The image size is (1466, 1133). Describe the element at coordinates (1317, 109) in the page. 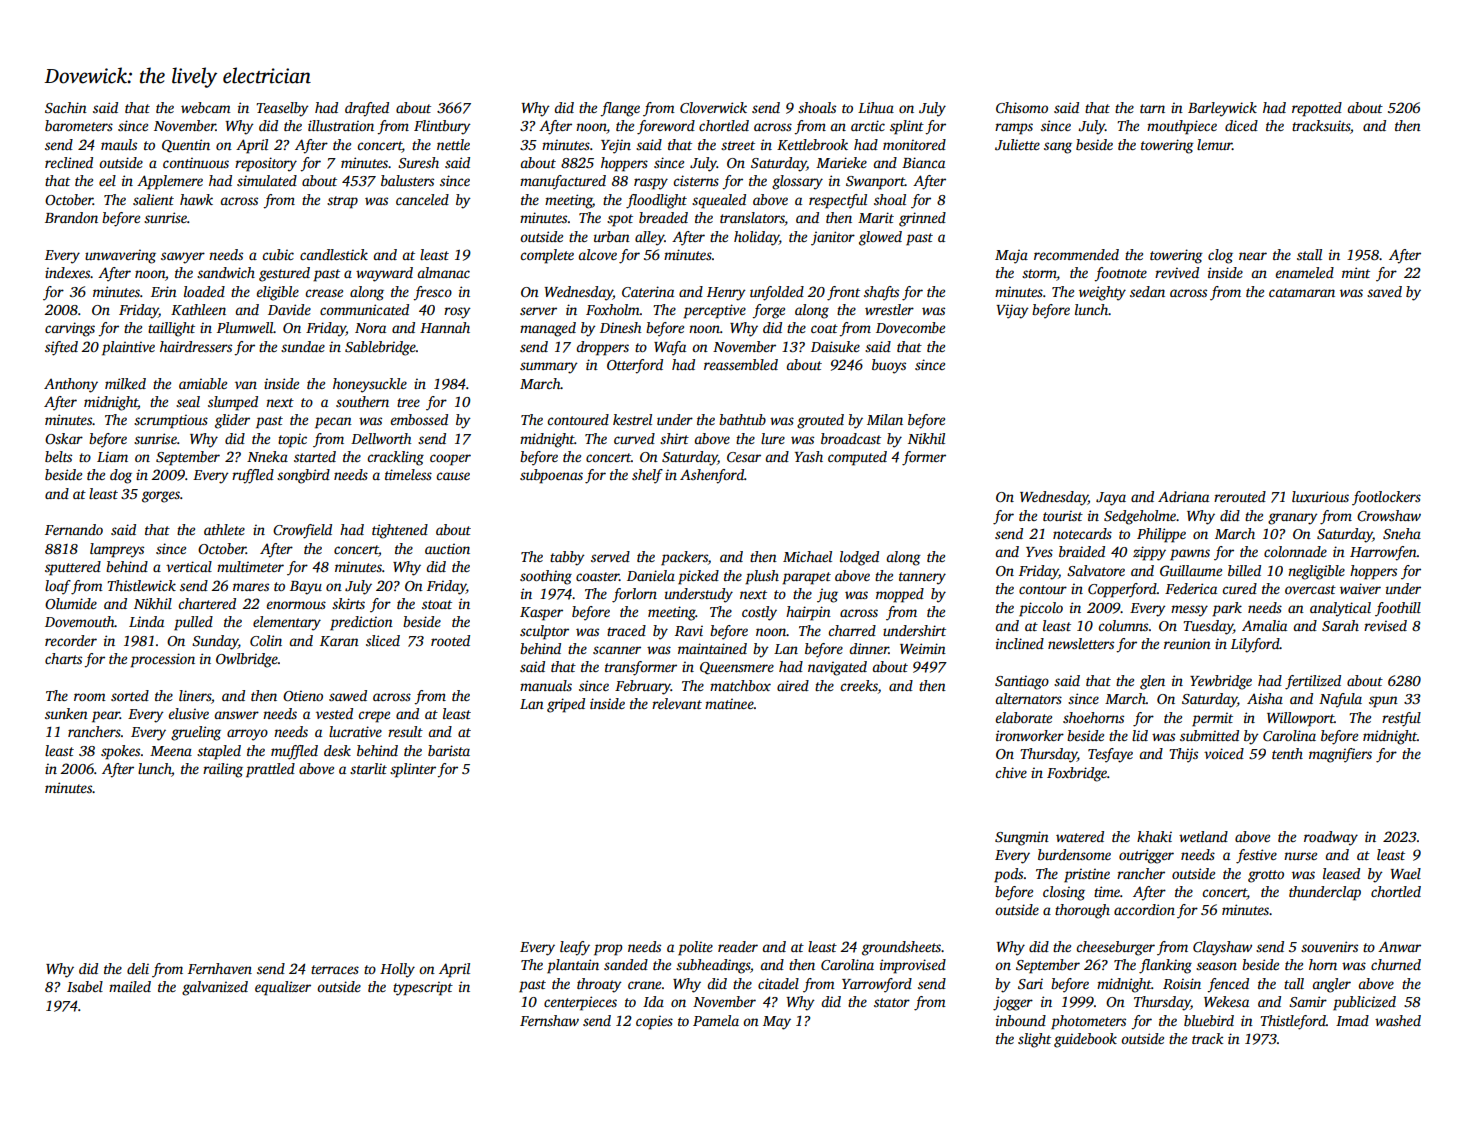

I see `repotted` at that location.
